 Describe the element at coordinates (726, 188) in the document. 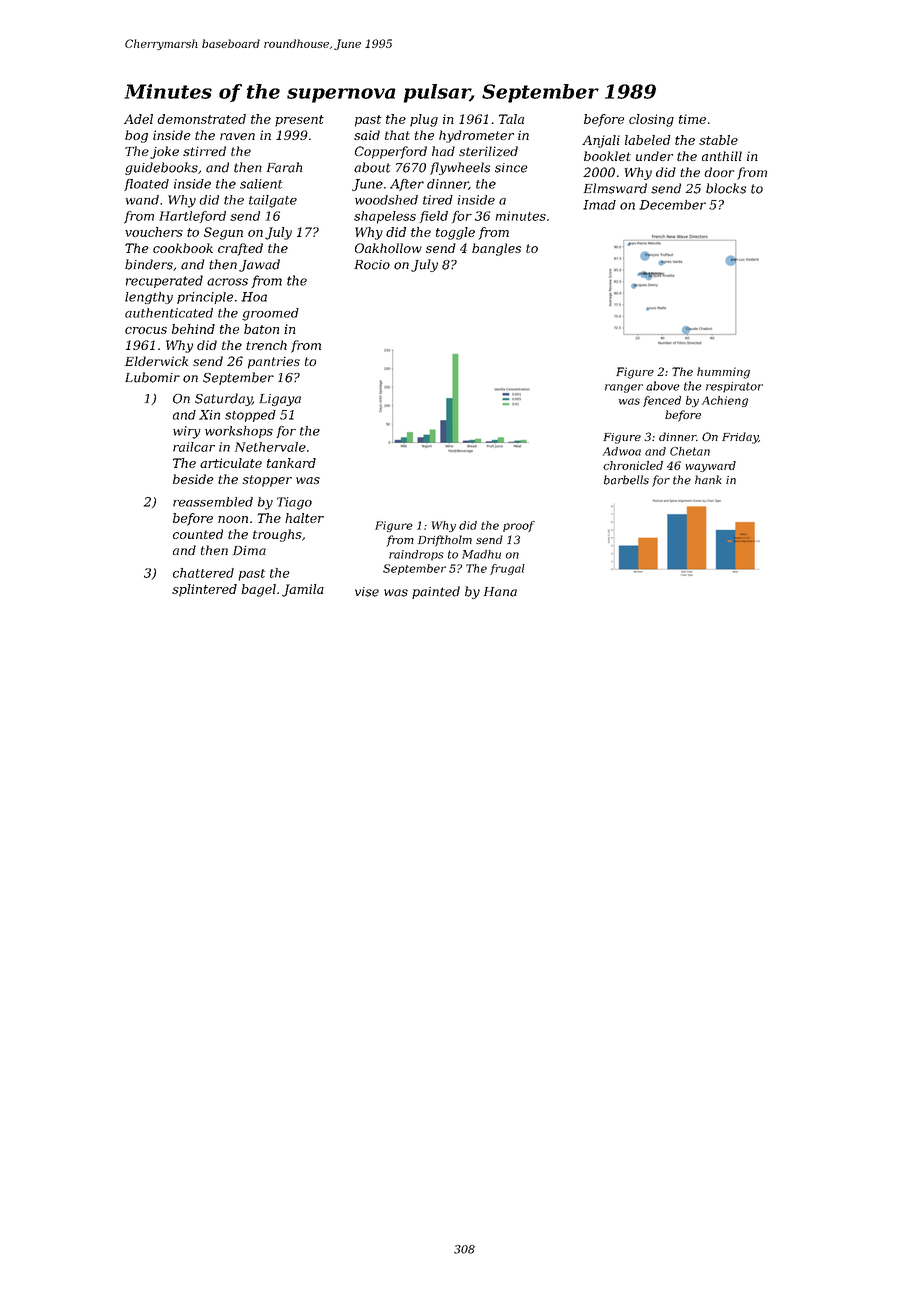

I see `blocks` at that location.
